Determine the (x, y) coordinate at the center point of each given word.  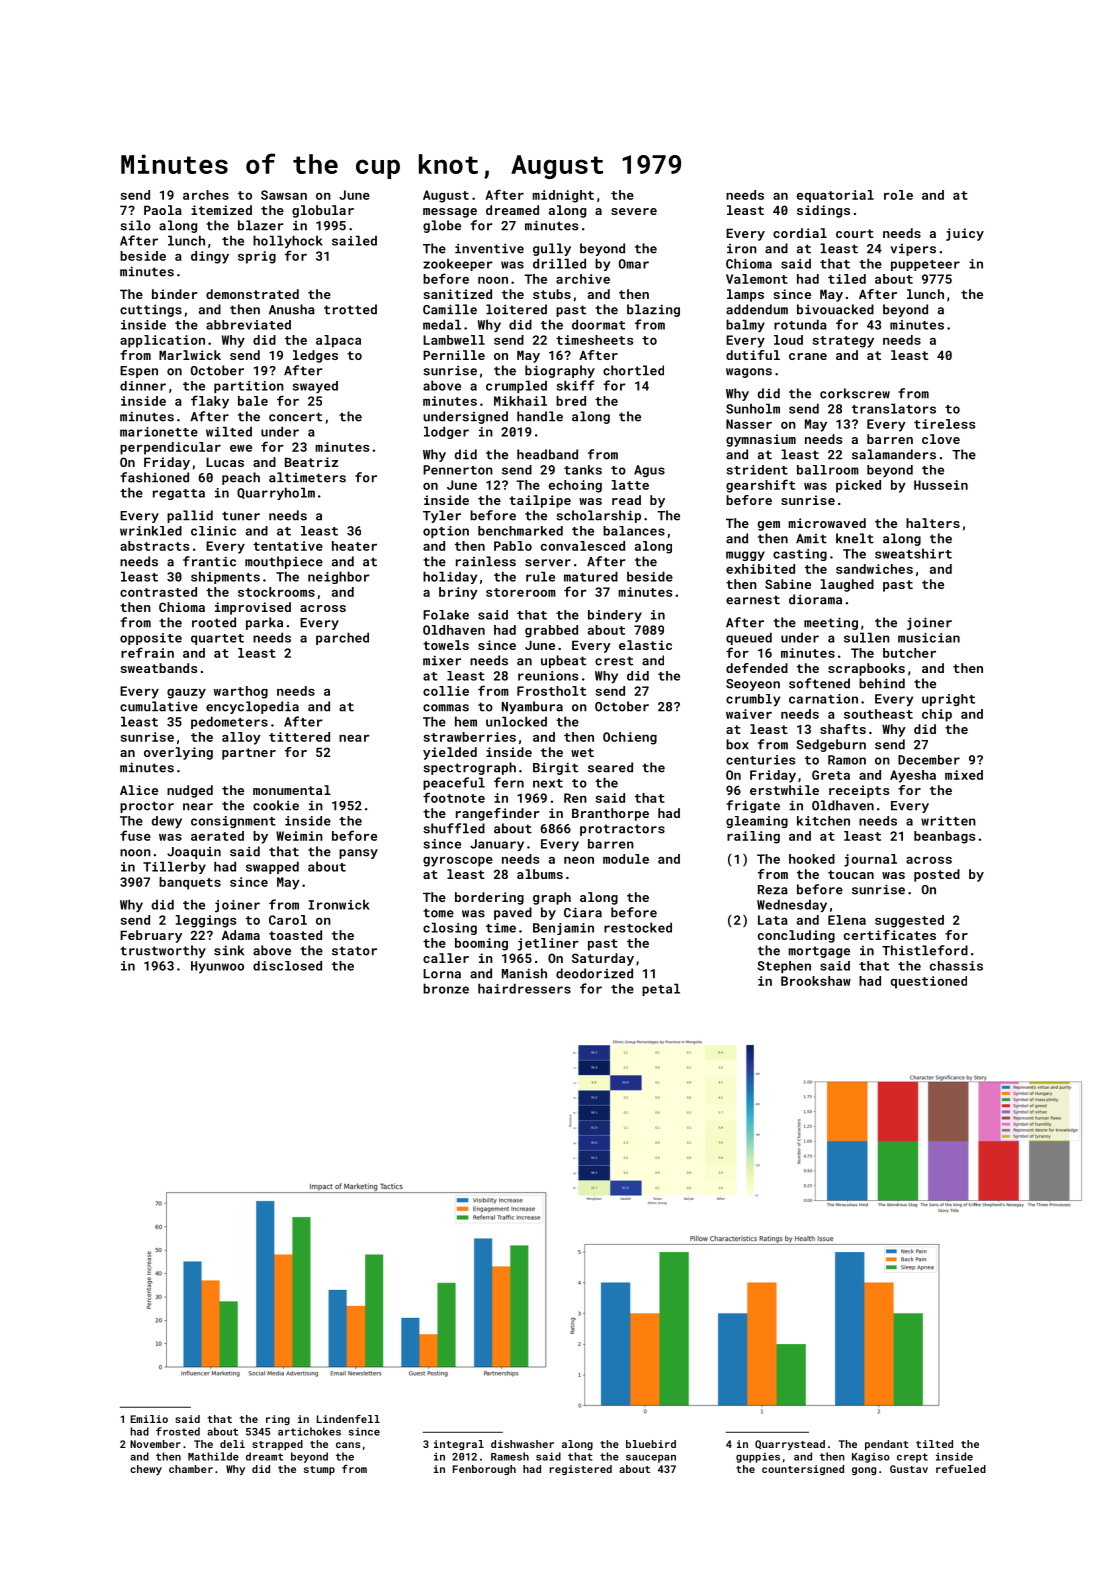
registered (581, 1470)
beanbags (944, 837)
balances (634, 531)
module (626, 859)
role (898, 195)
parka (264, 623)
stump (319, 1470)
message (450, 213)
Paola (163, 210)
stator (354, 951)
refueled (961, 1469)
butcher (909, 653)
